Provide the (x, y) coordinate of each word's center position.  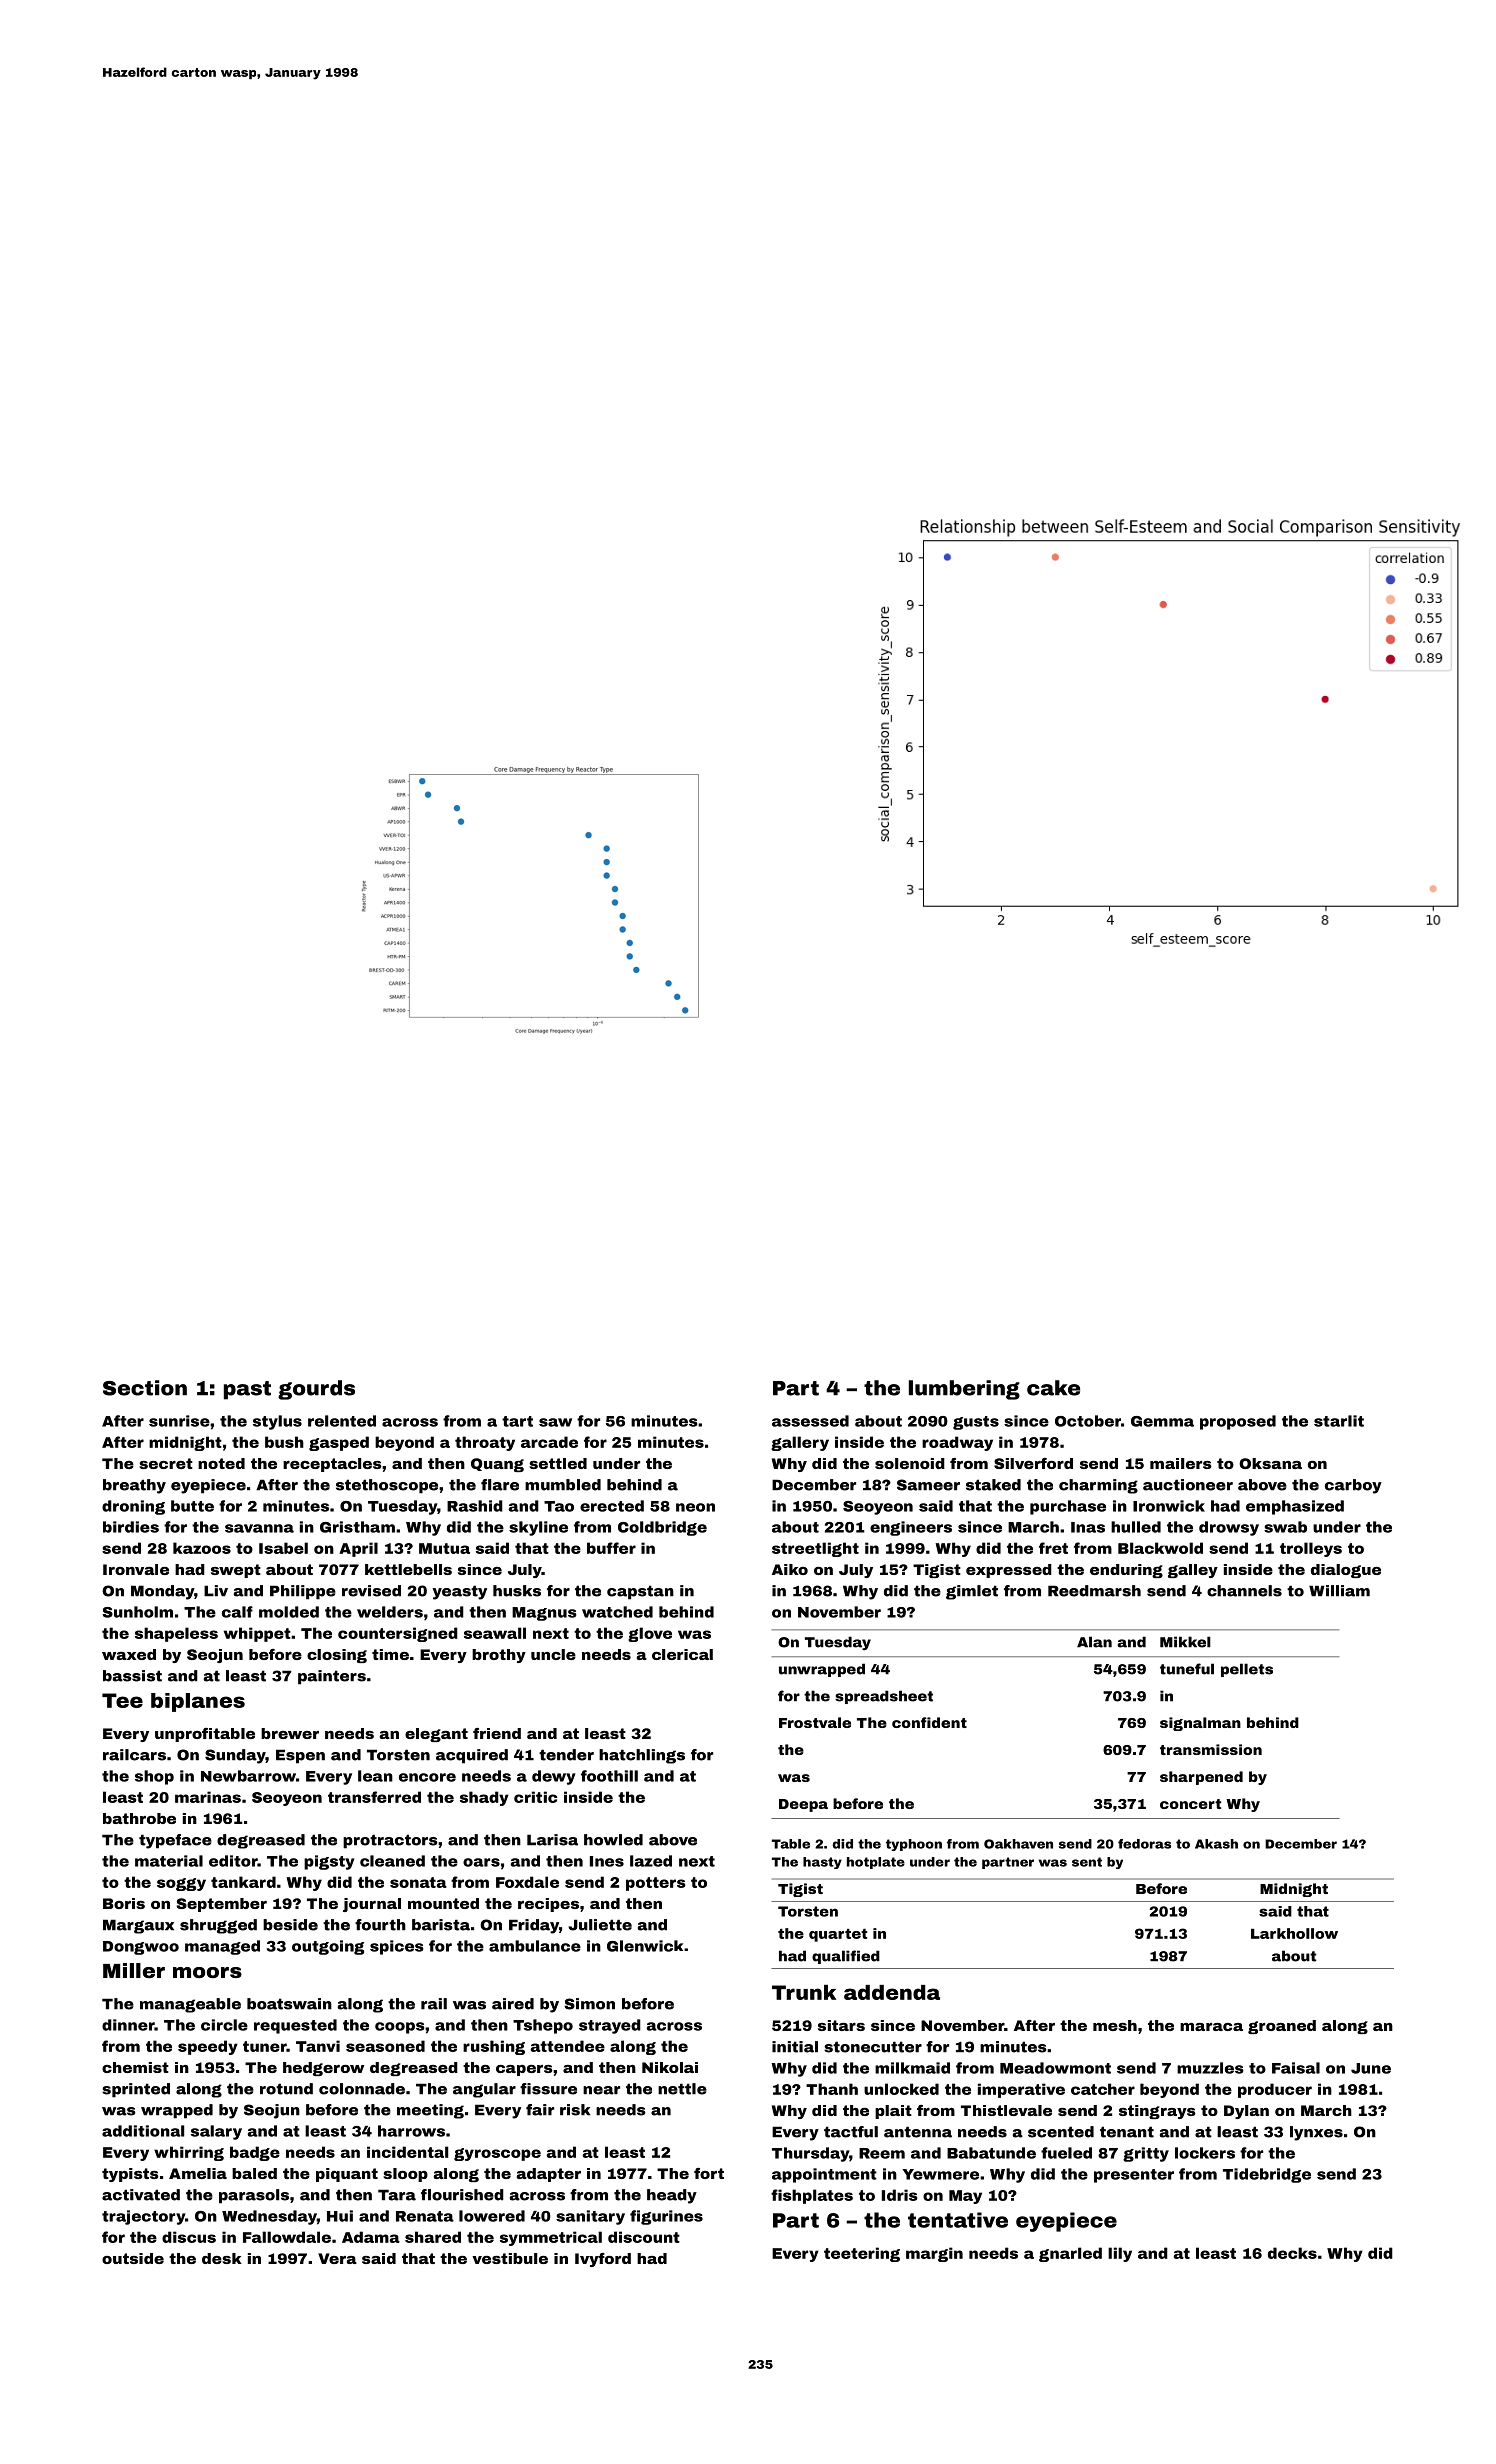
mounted (443, 1903)
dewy (554, 1777)
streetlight (815, 1549)
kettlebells (408, 1569)
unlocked (901, 2089)
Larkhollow (1294, 1933)
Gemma (1162, 1421)
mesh (1115, 2025)
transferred (374, 1797)
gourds (316, 1390)
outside (133, 2258)
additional (143, 2131)
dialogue (1346, 1571)
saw (555, 1422)
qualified (846, 1957)
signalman (1200, 1724)
